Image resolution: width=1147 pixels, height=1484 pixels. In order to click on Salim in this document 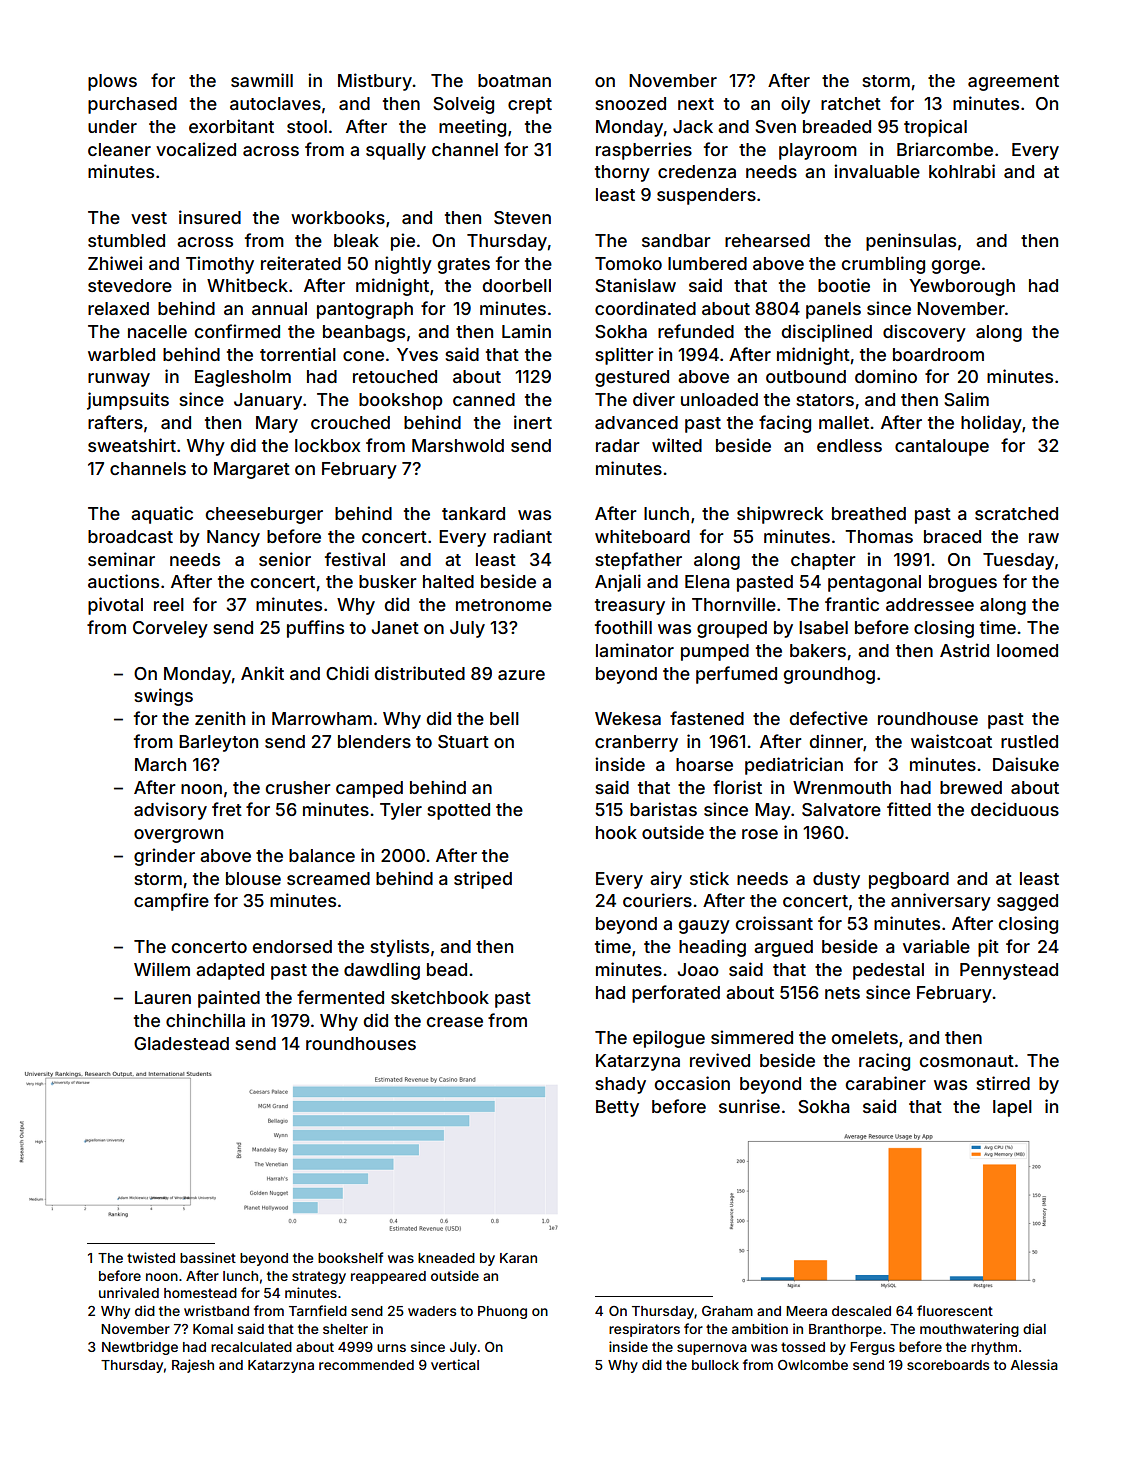, I will do `click(966, 399)`.
